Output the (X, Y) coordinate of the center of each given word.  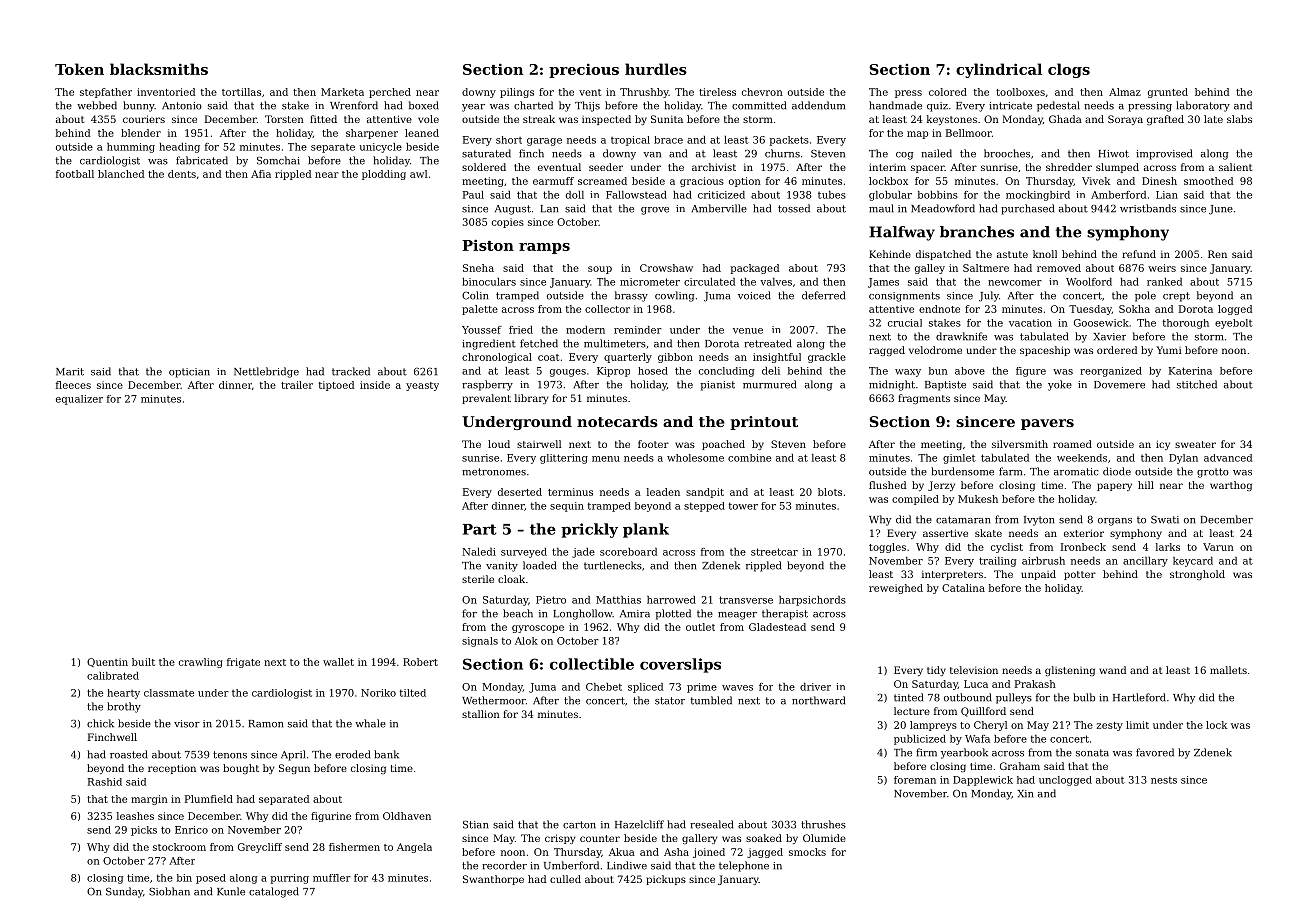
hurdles (656, 69)
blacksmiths (159, 69)
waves (737, 688)
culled (565, 879)
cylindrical (999, 70)
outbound (968, 697)
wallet (338, 662)
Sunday (124, 892)
